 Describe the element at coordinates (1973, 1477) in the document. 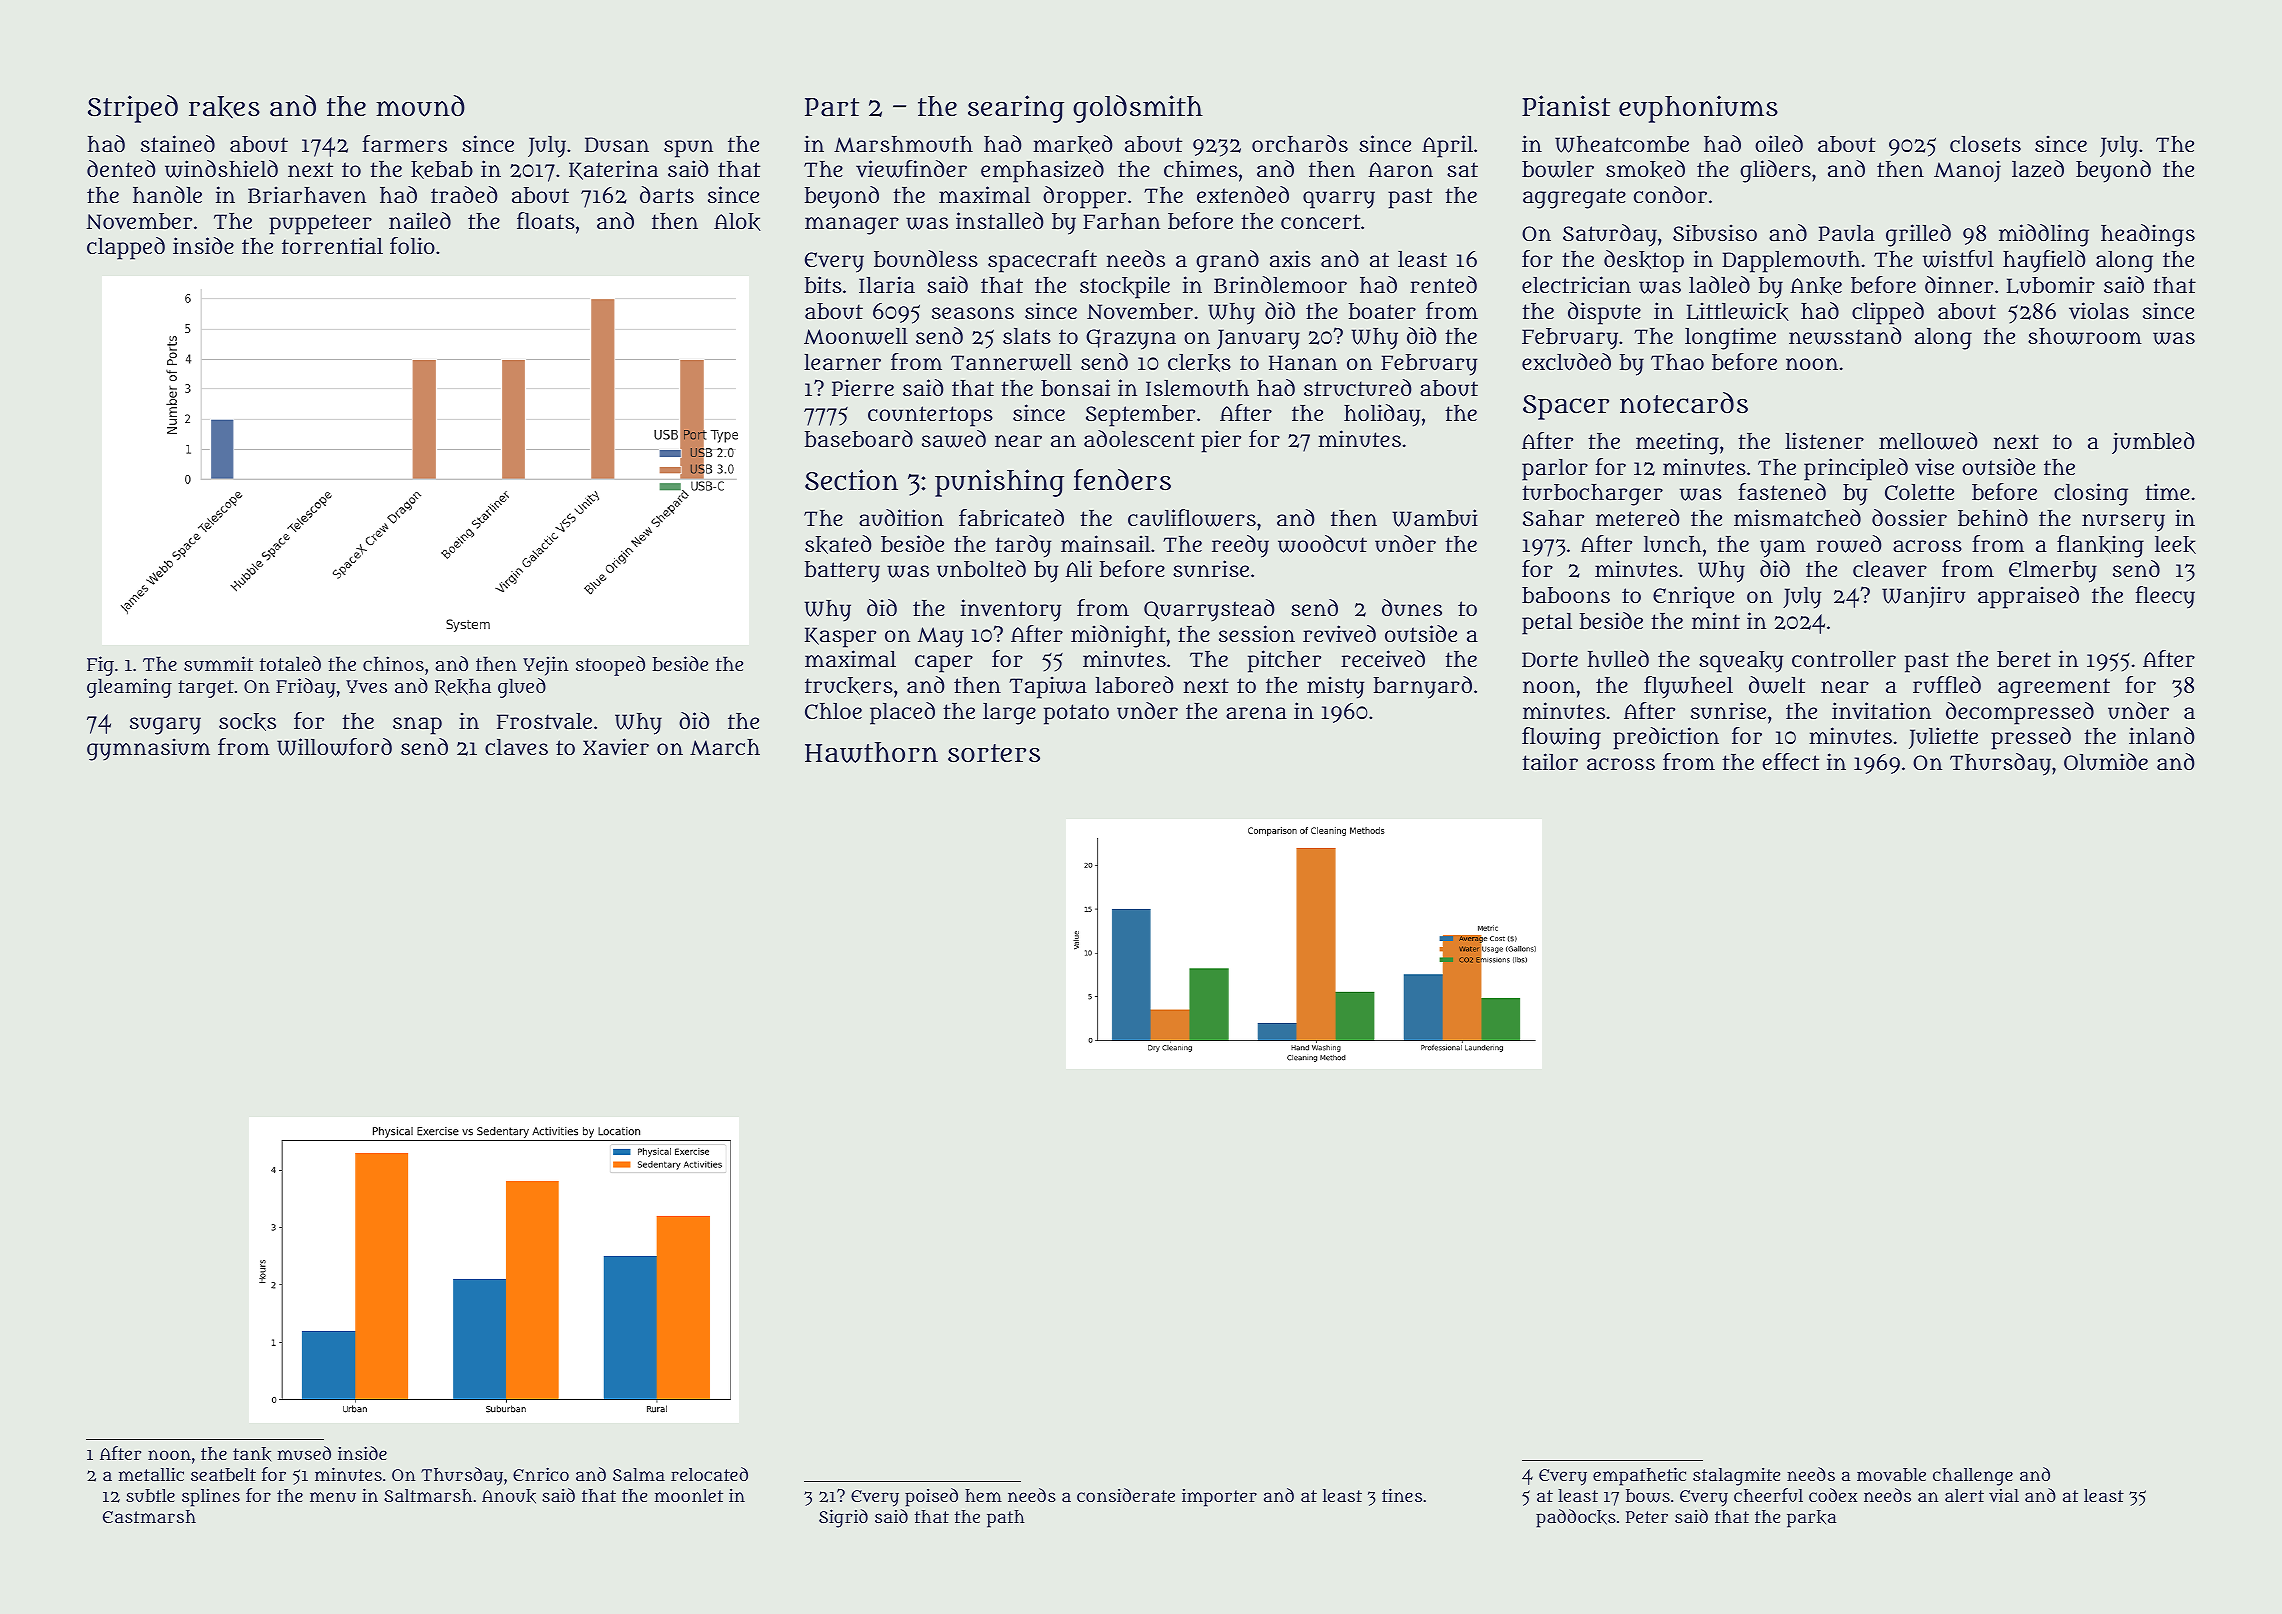

I see `challenge` at that location.
